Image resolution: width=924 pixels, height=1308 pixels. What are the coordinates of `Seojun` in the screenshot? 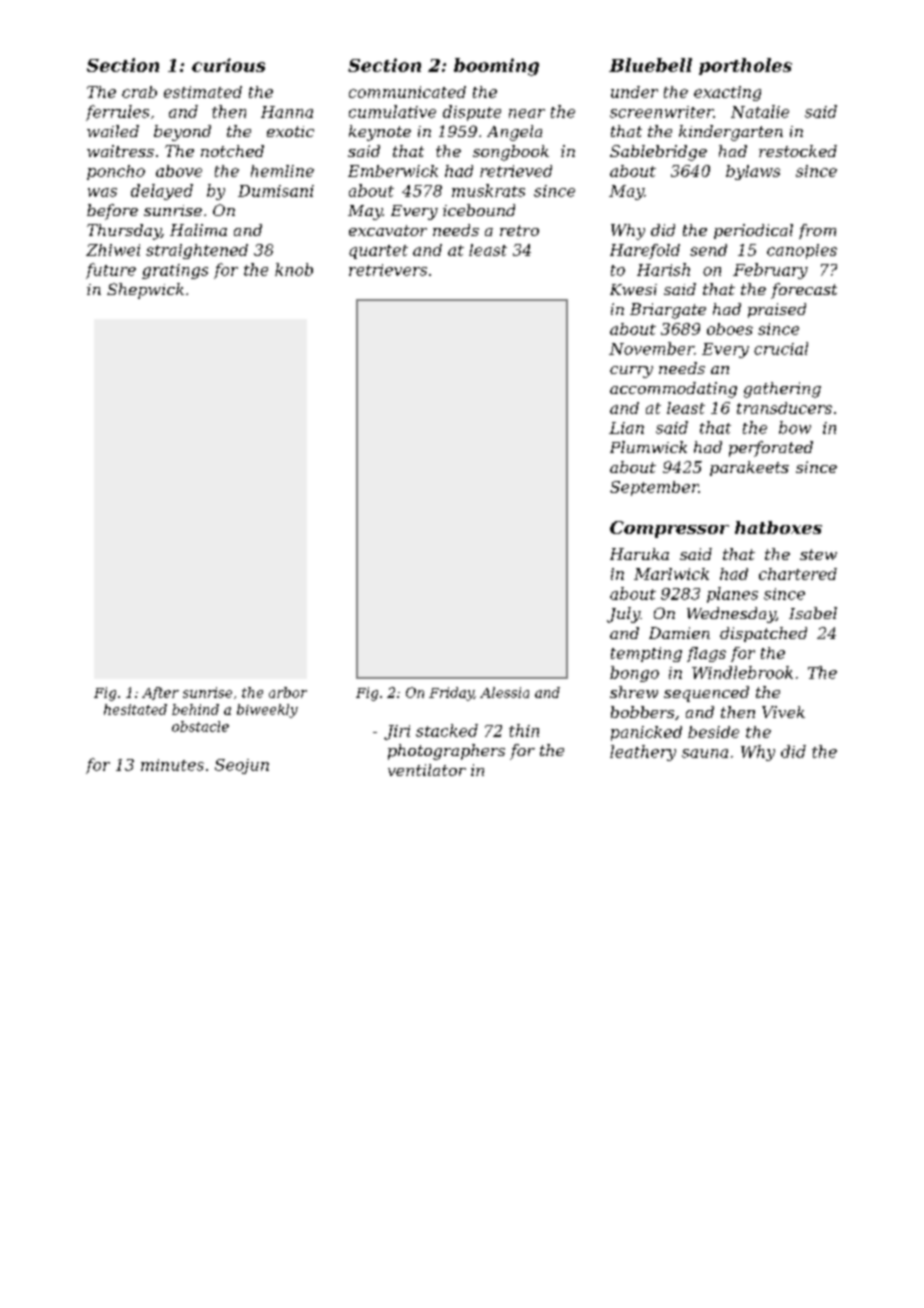 It's located at (242, 766).
